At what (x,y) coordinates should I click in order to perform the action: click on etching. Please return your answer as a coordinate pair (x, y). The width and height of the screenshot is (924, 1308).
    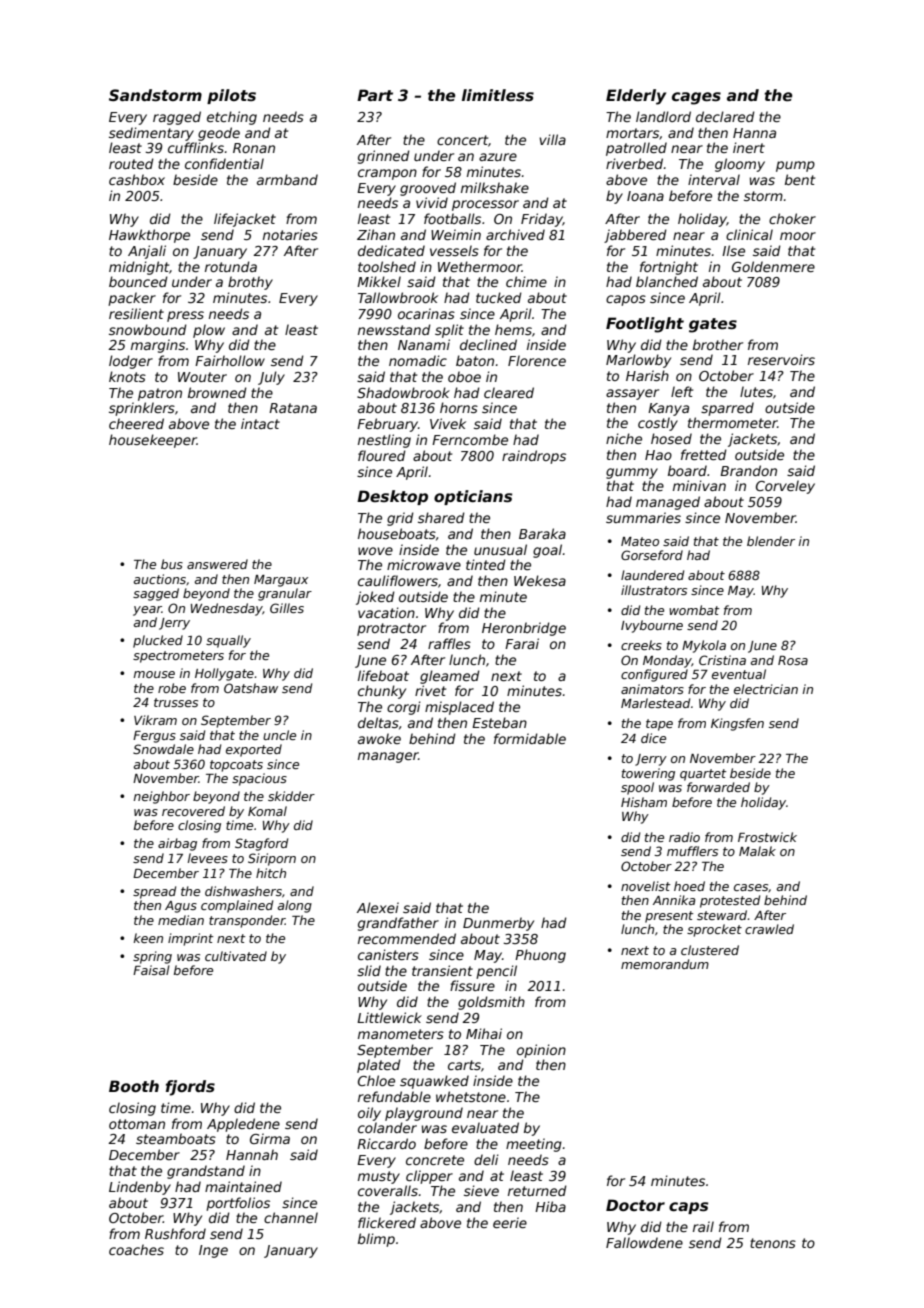
    Looking at the image, I should click on (232, 118).
